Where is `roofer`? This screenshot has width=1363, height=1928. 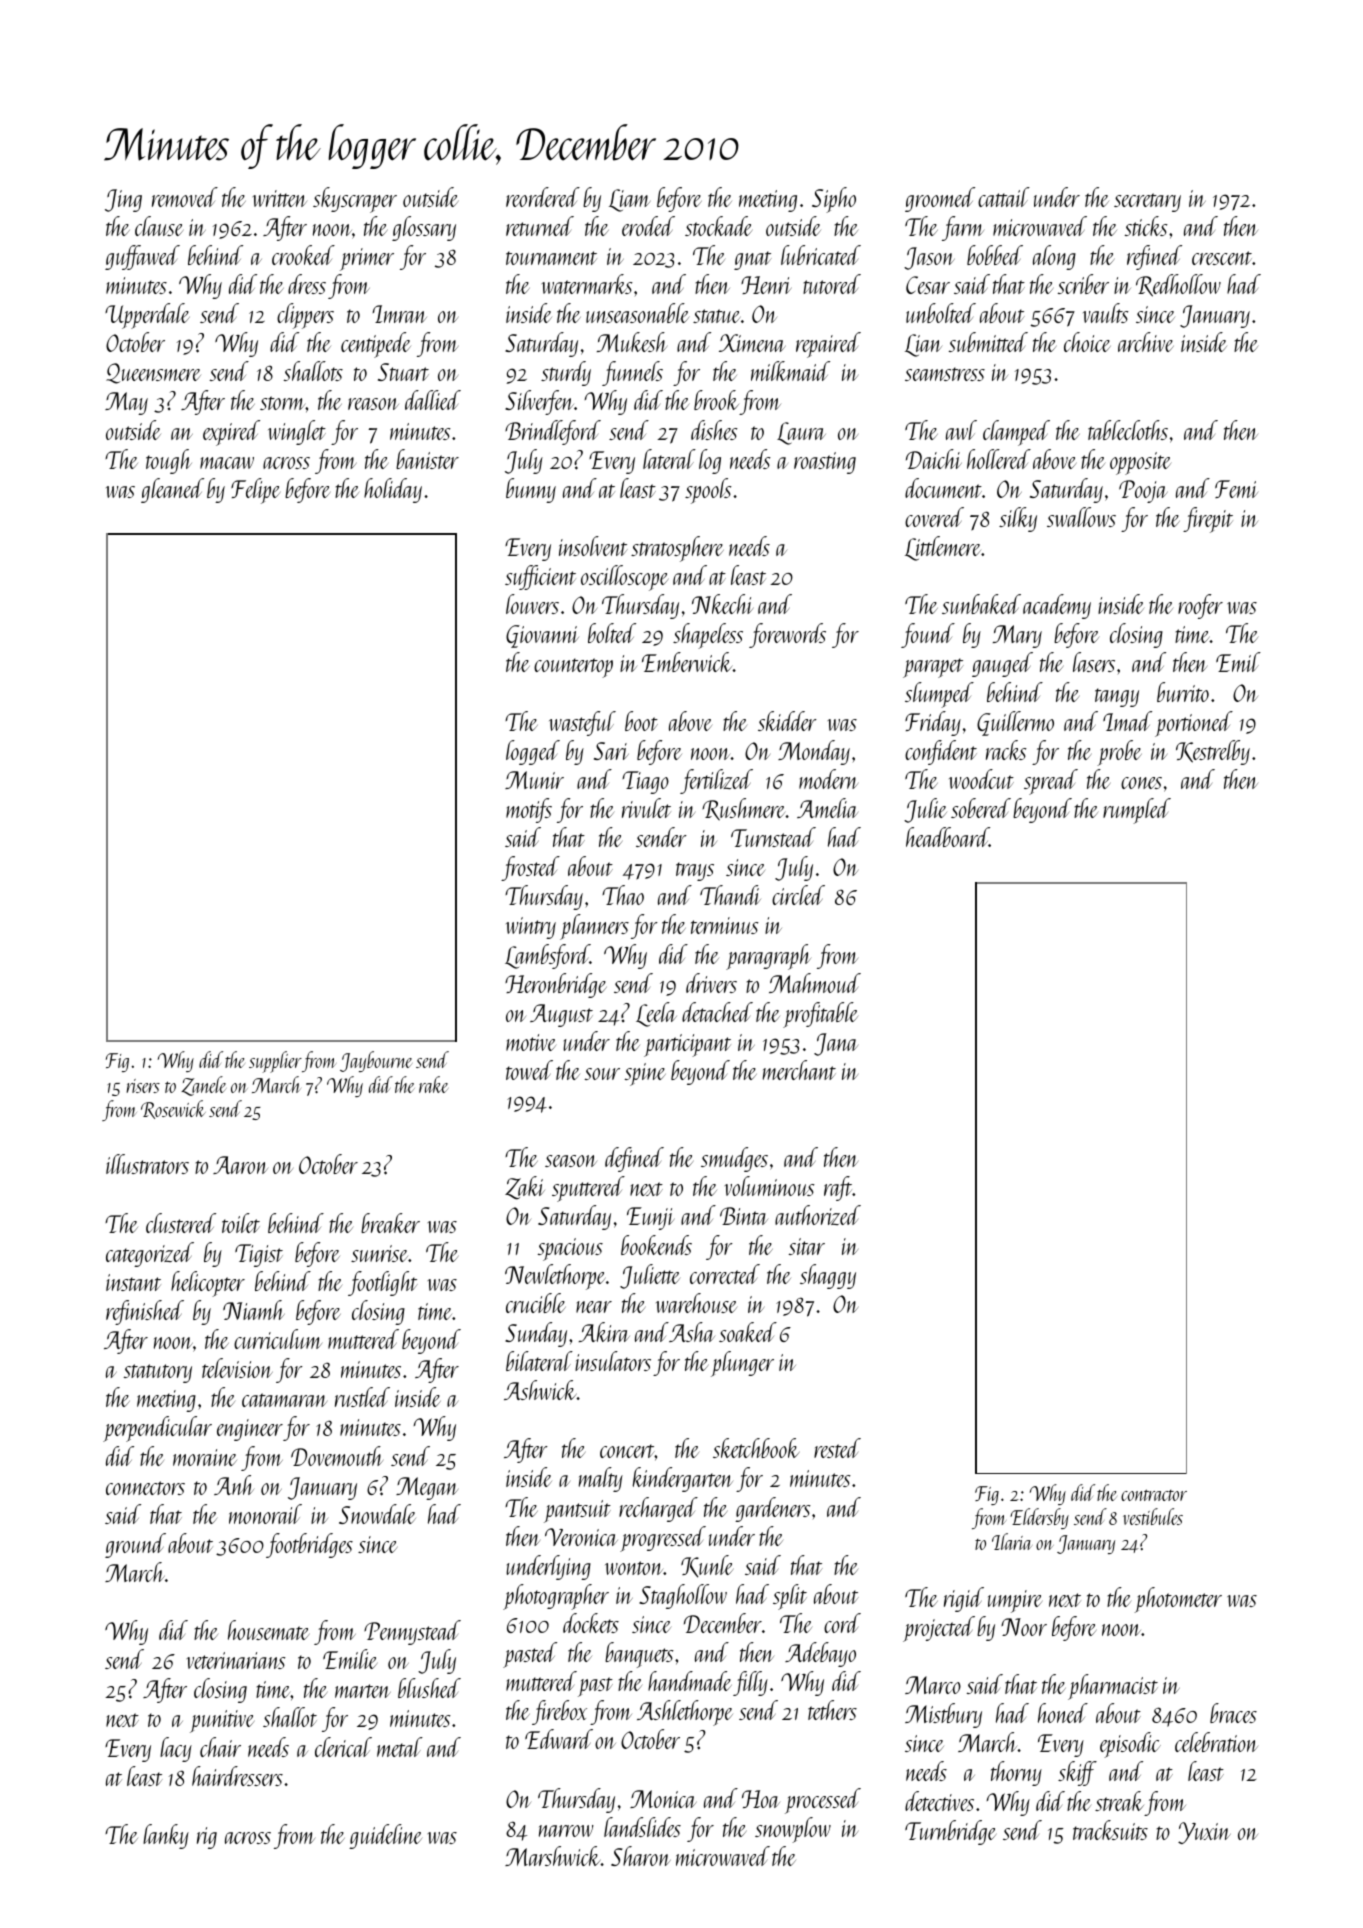
roofer is located at coordinates (1200, 606).
